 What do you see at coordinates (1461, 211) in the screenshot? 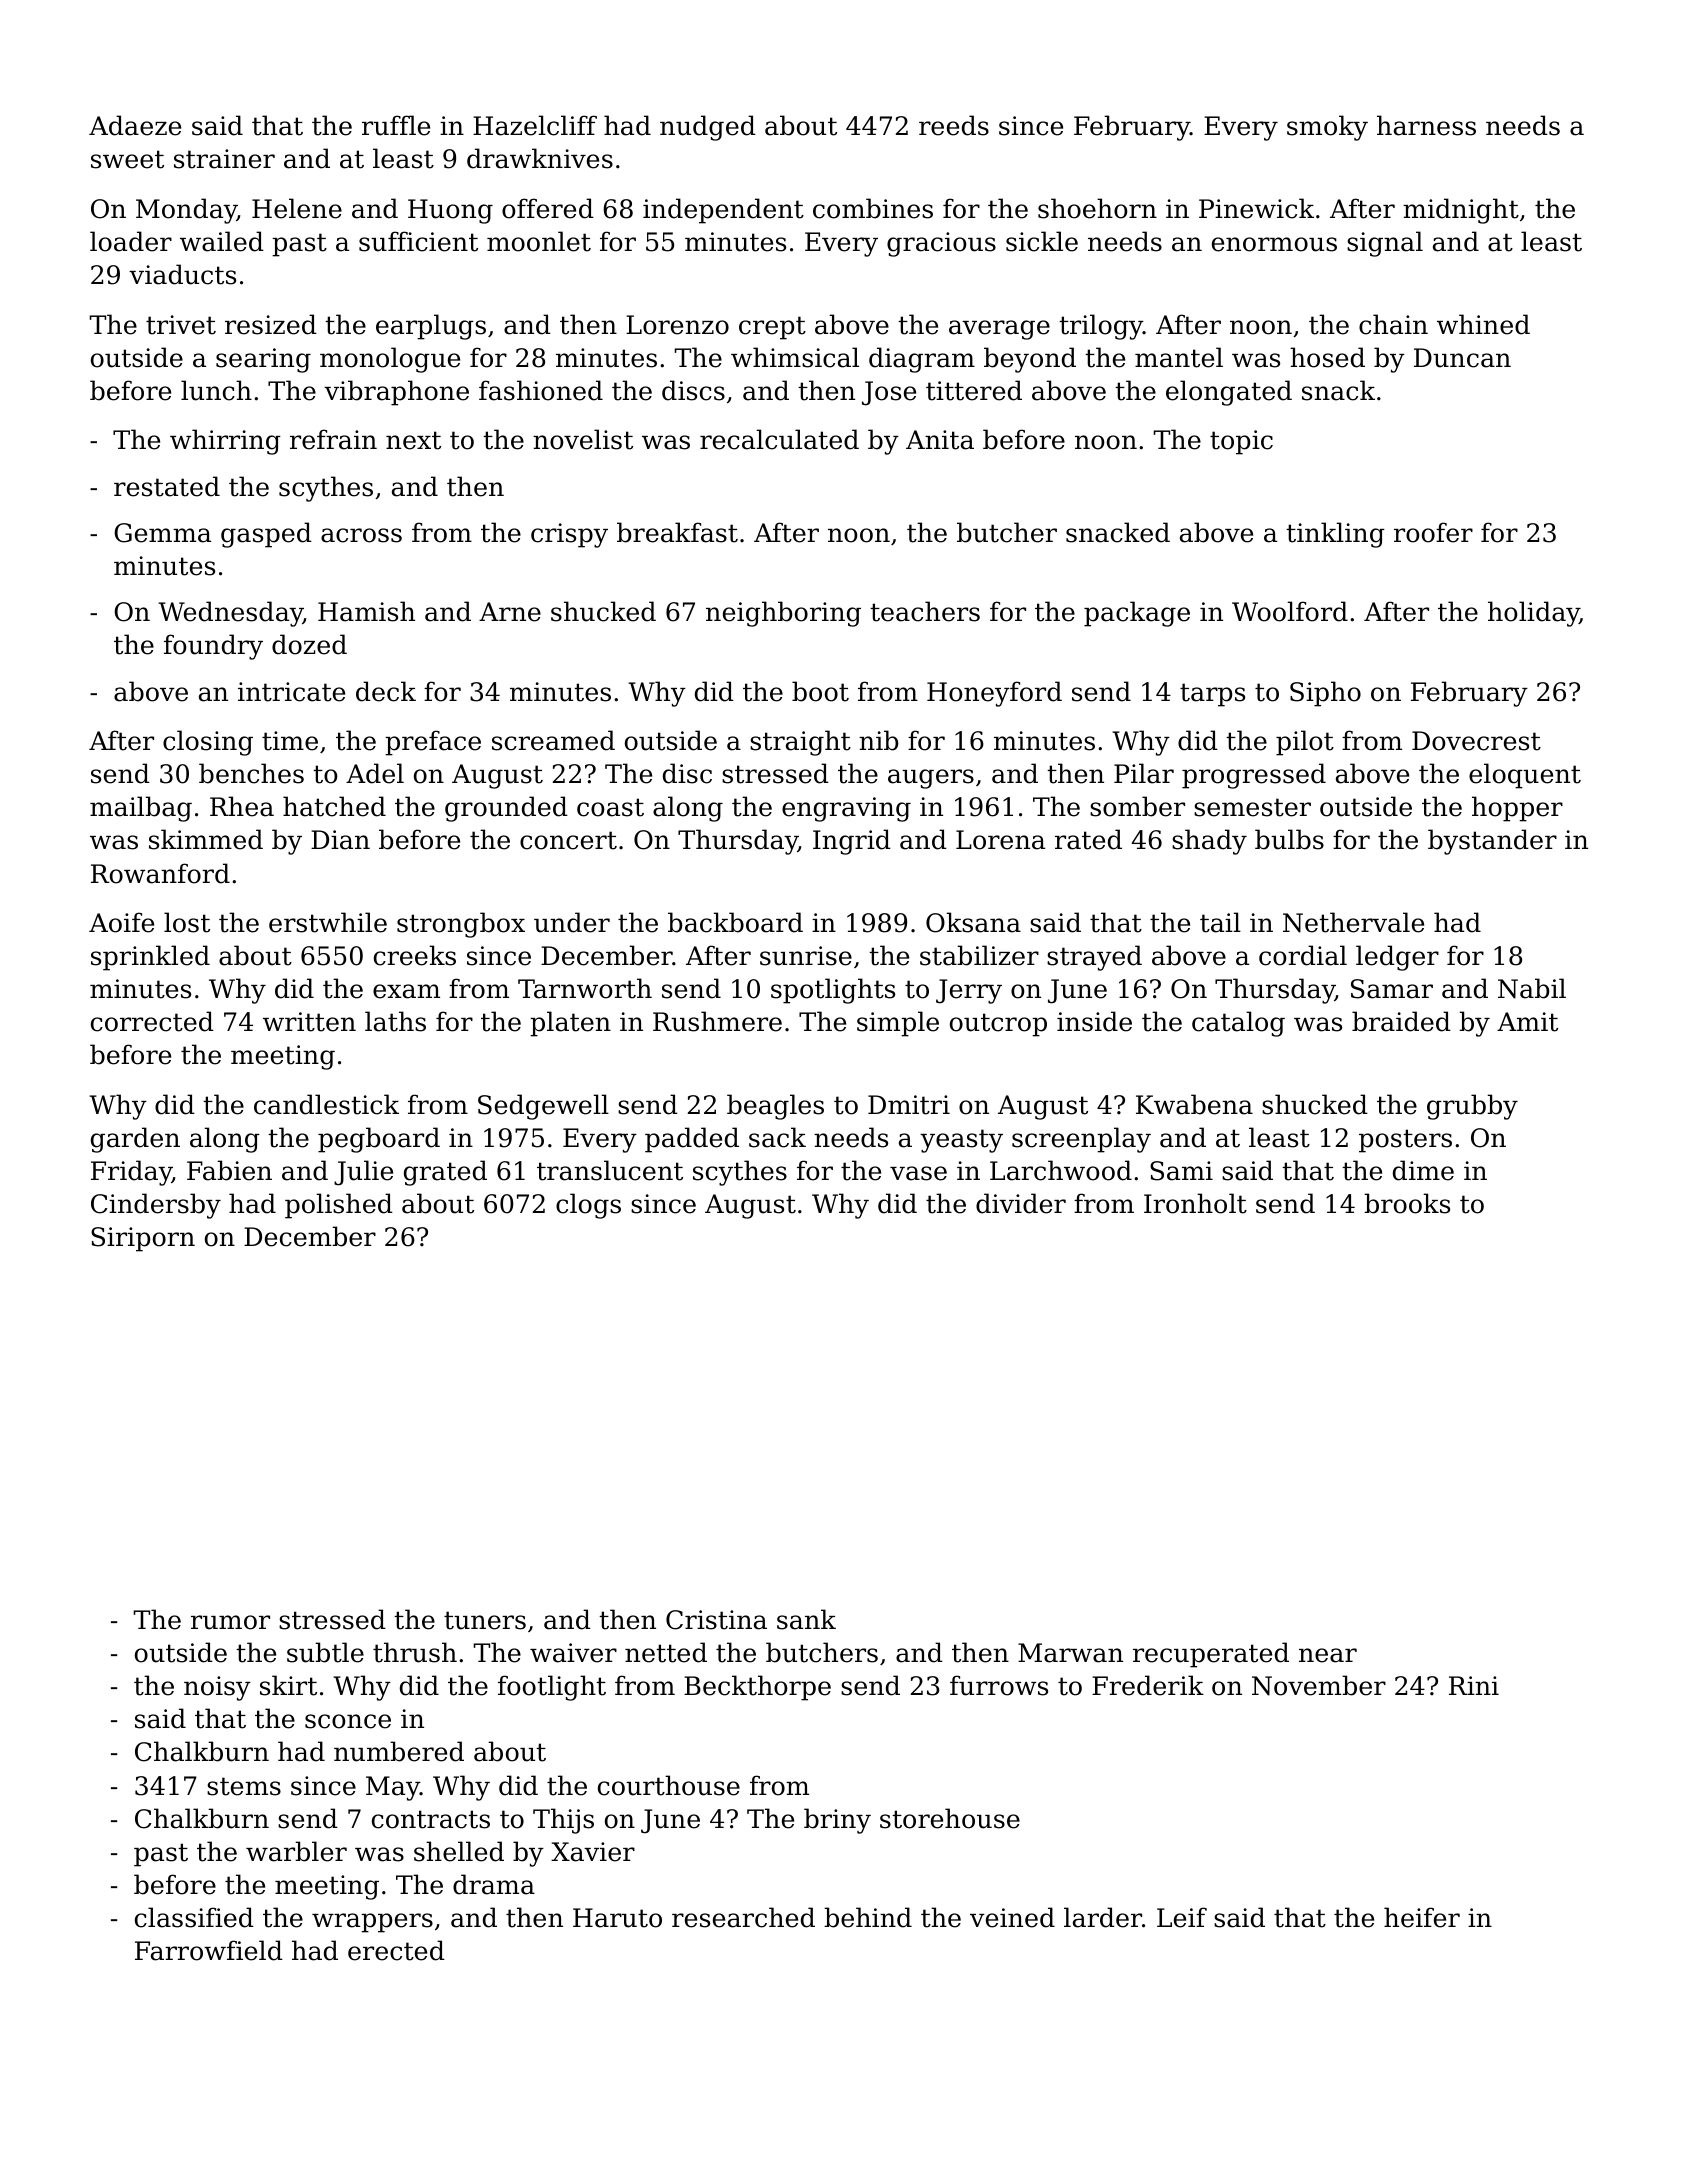
I see `midnight` at bounding box center [1461, 211].
